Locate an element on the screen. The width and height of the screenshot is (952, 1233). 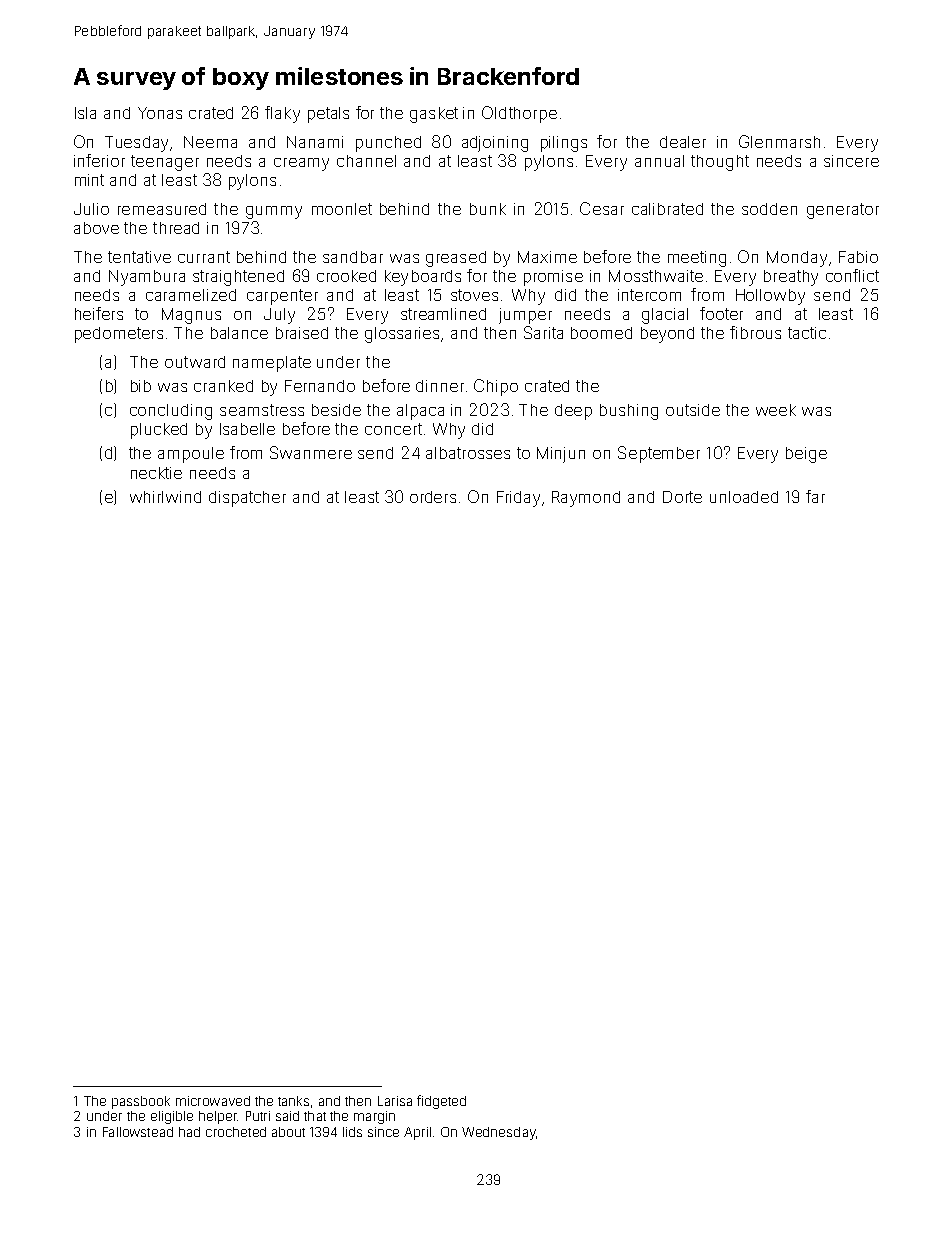
bunk is located at coordinates (488, 209).
